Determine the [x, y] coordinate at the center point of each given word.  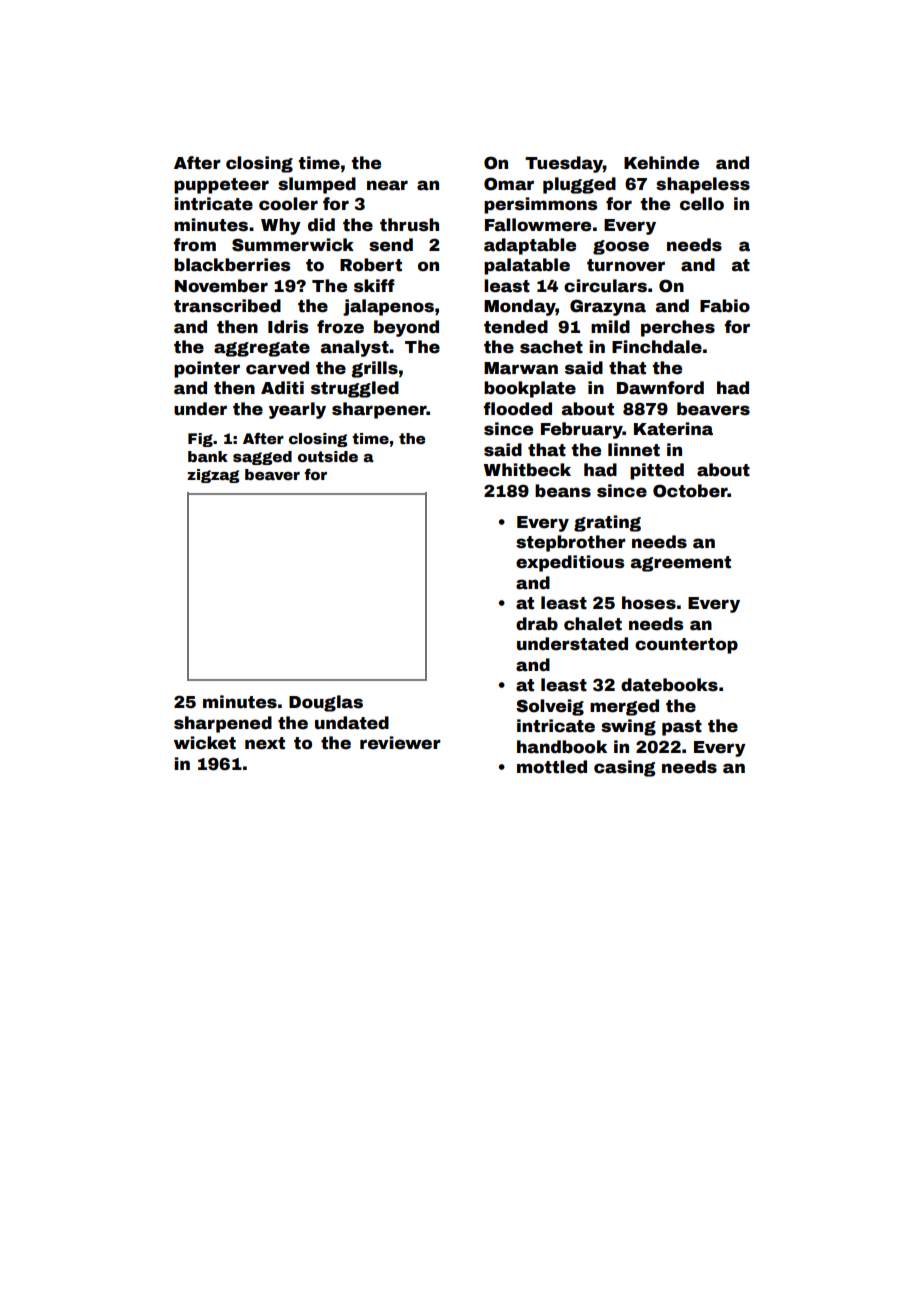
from [194, 245]
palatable [527, 266]
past [682, 728]
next [265, 743]
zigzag [213, 476]
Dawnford [660, 388]
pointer [207, 369]
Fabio [725, 306]
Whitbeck [527, 470]
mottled [552, 767]
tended [516, 327]
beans [563, 491]
